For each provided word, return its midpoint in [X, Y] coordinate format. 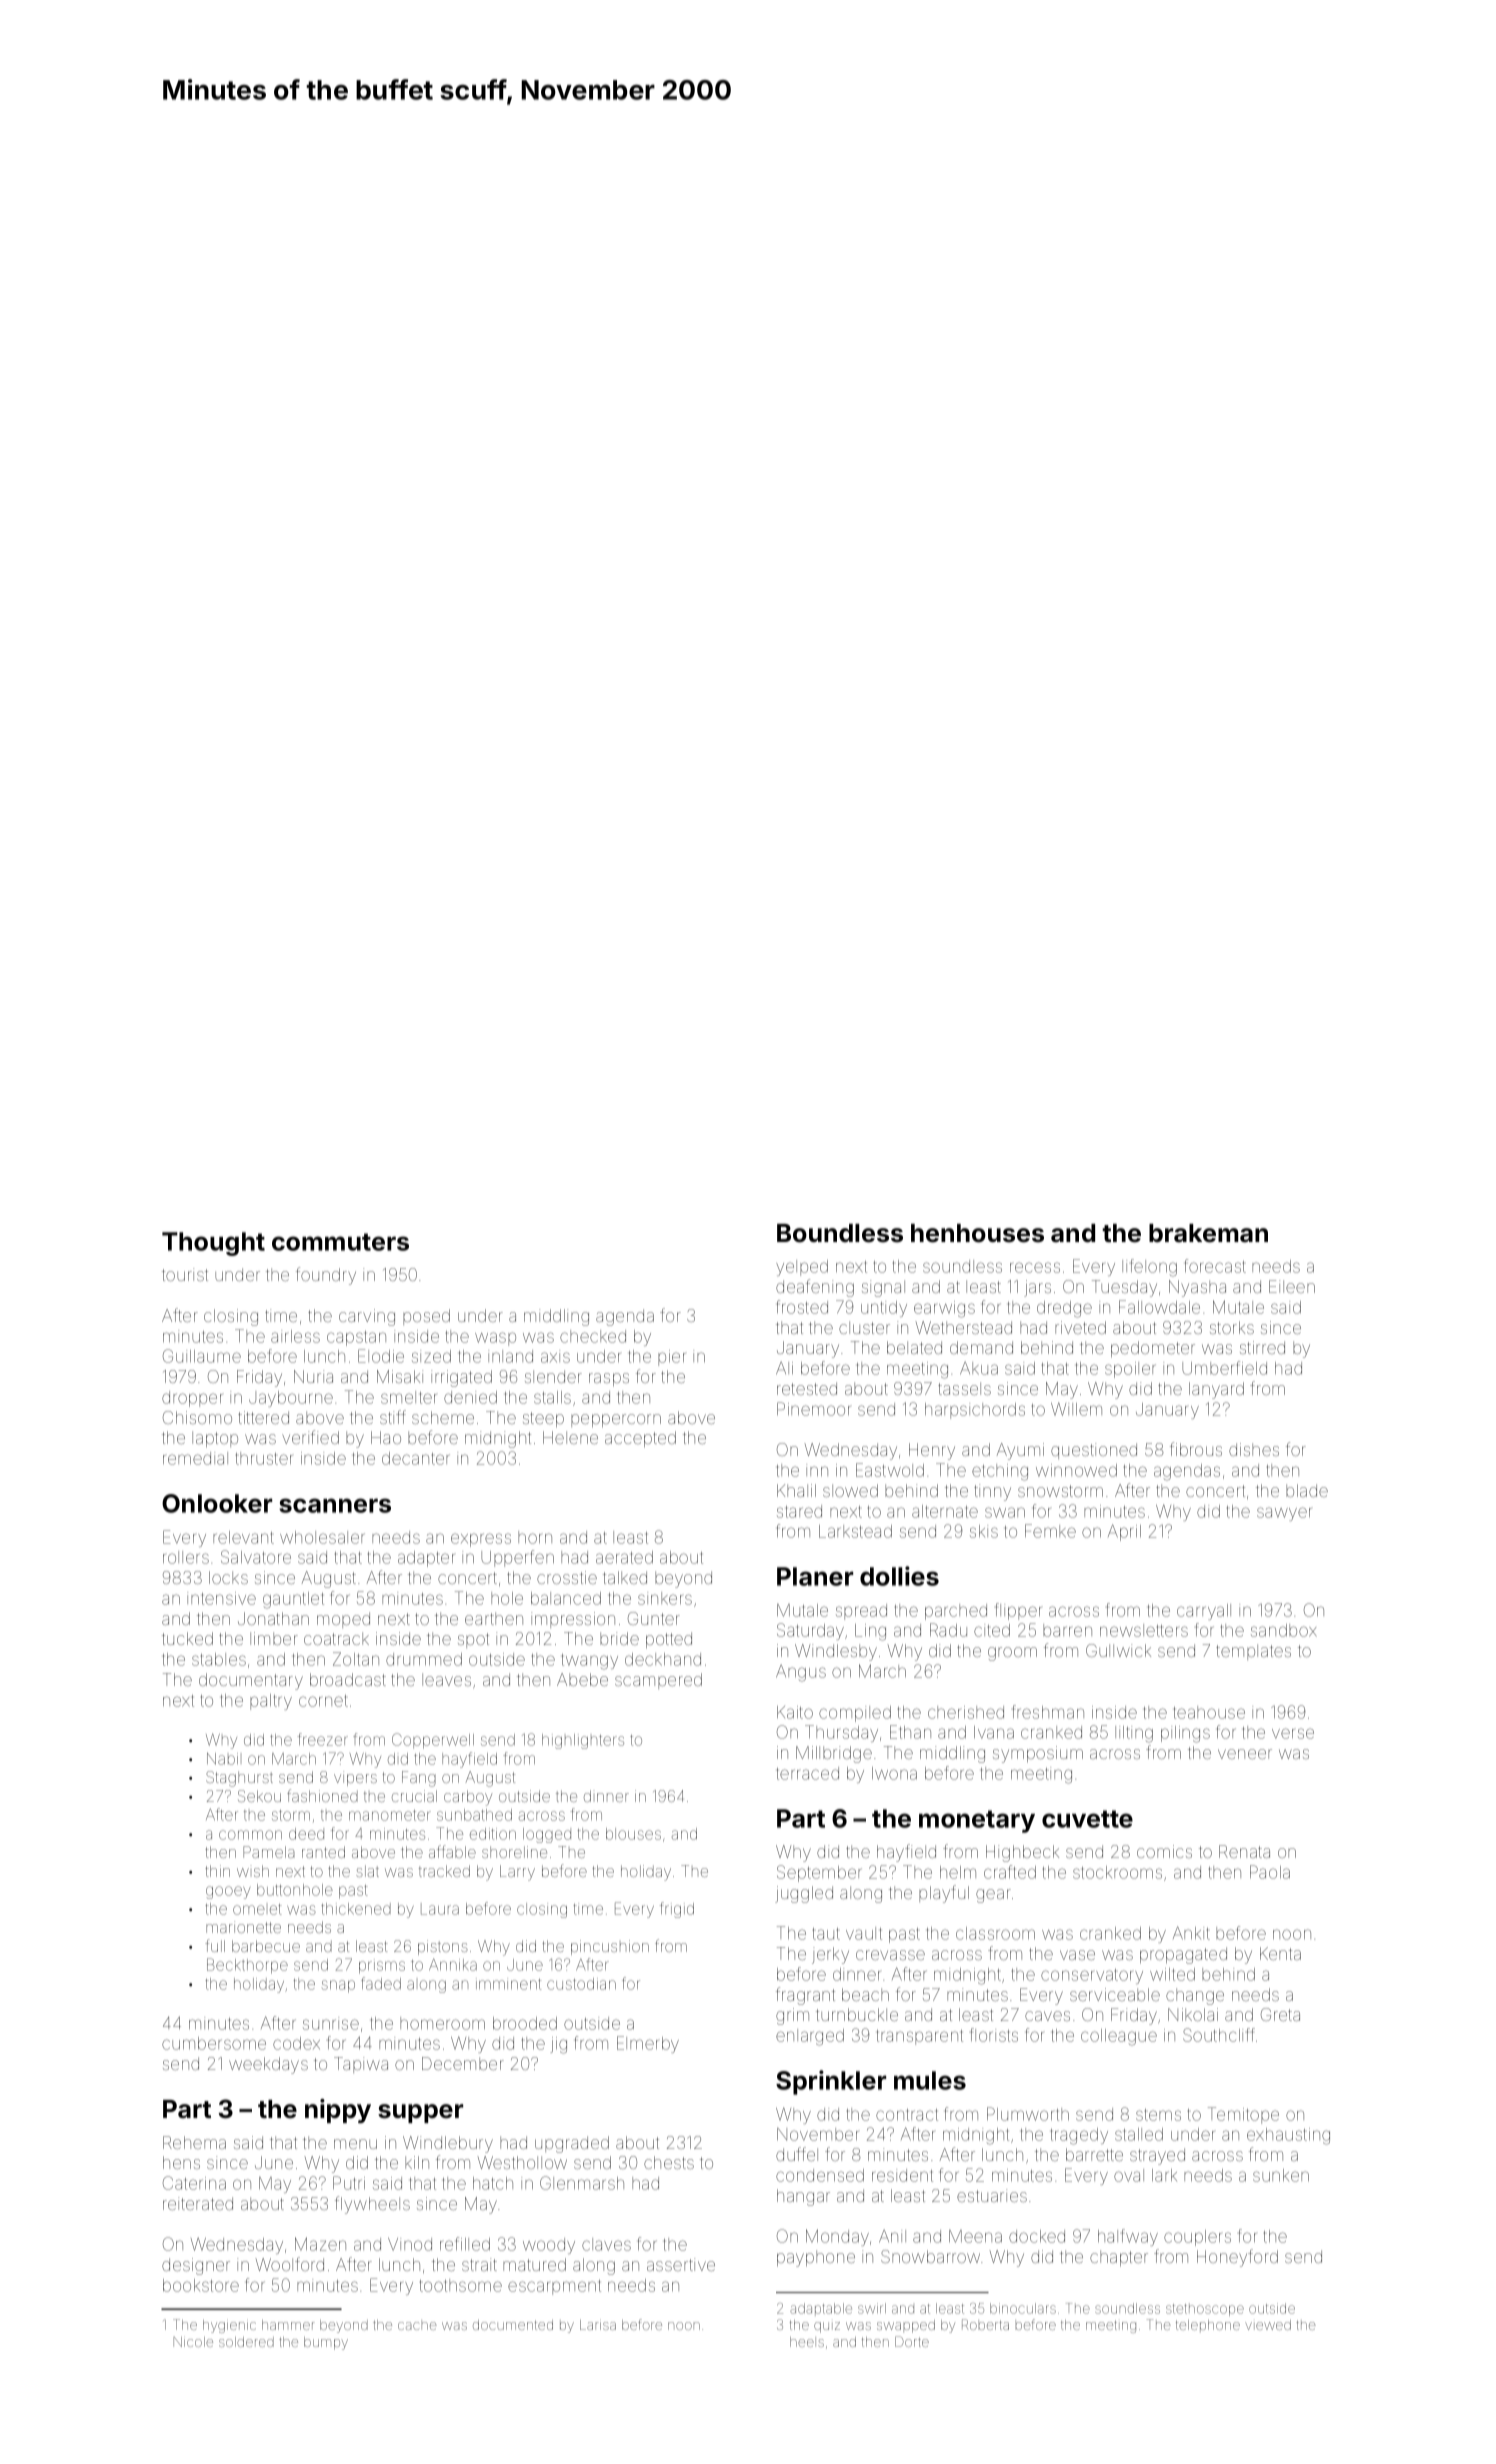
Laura [440, 1910]
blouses [633, 1834]
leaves [446, 1679]
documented [513, 2325]
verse [1293, 1733]
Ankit [1191, 1933]
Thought [213, 1244]
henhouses [977, 1233]
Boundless [840, 1233]
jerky [830, 1955]
